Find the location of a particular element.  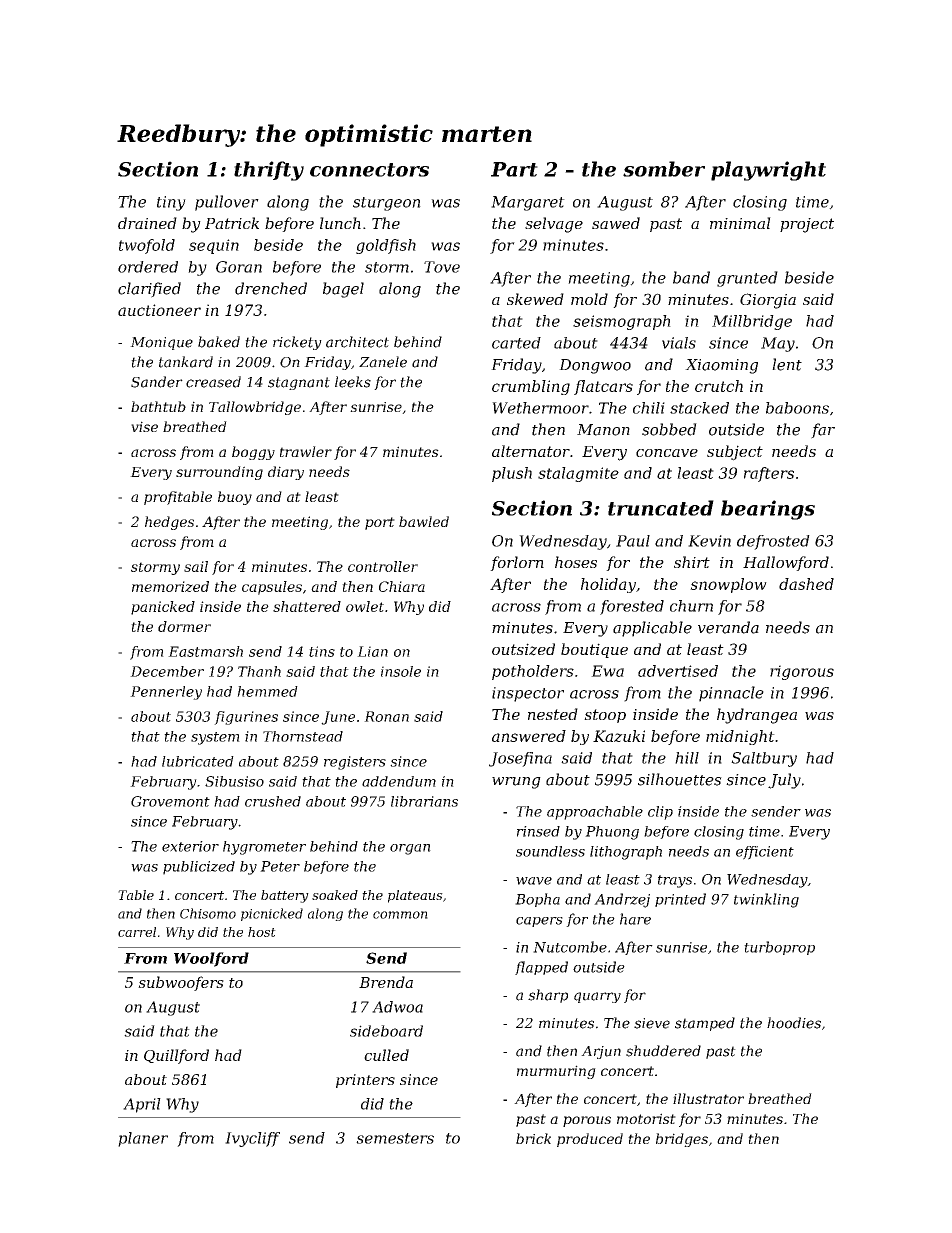

stacked is located at coordinates (699, 408).
